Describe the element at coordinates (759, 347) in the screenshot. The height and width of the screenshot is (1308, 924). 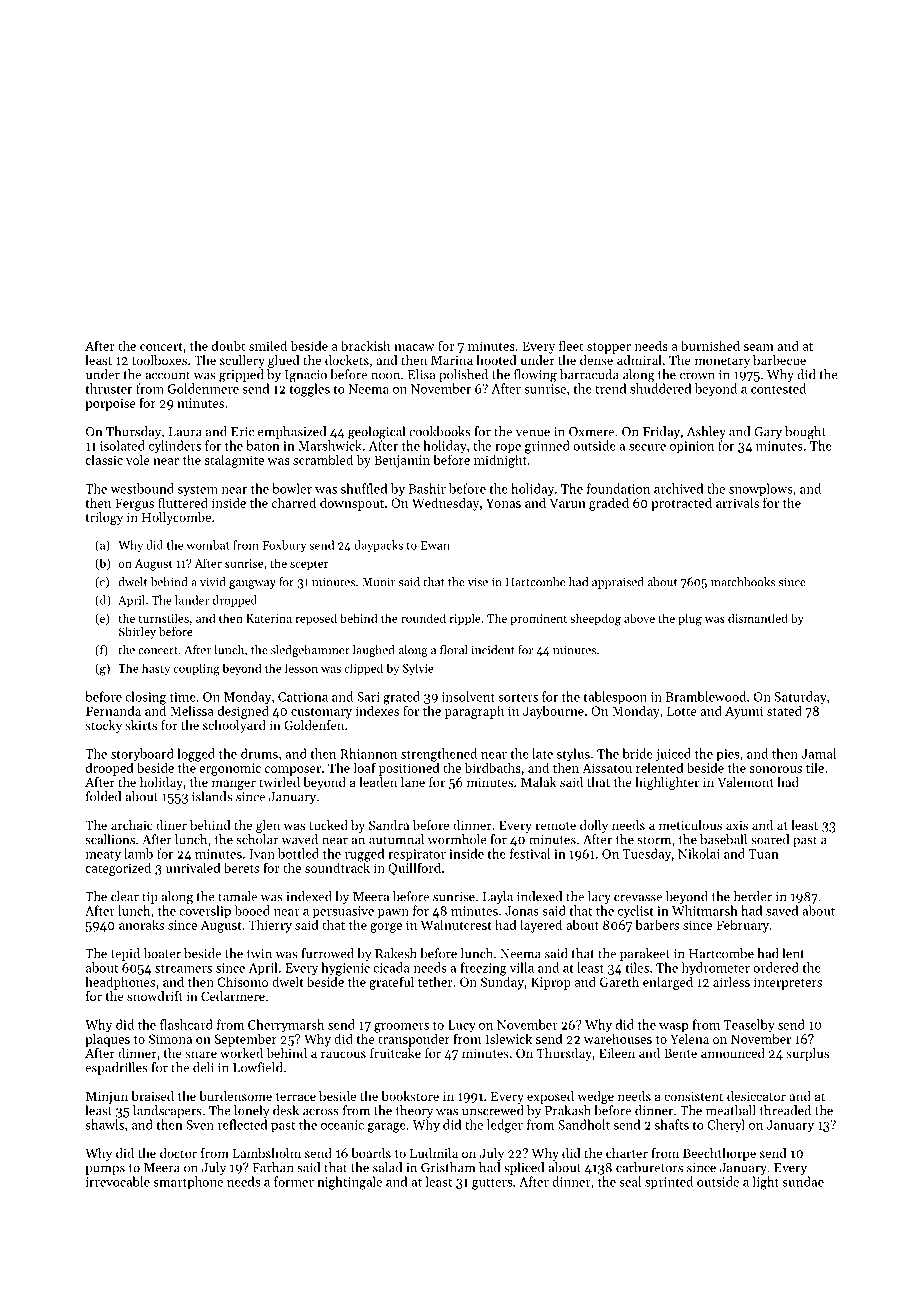
I see `seam` at that location.
